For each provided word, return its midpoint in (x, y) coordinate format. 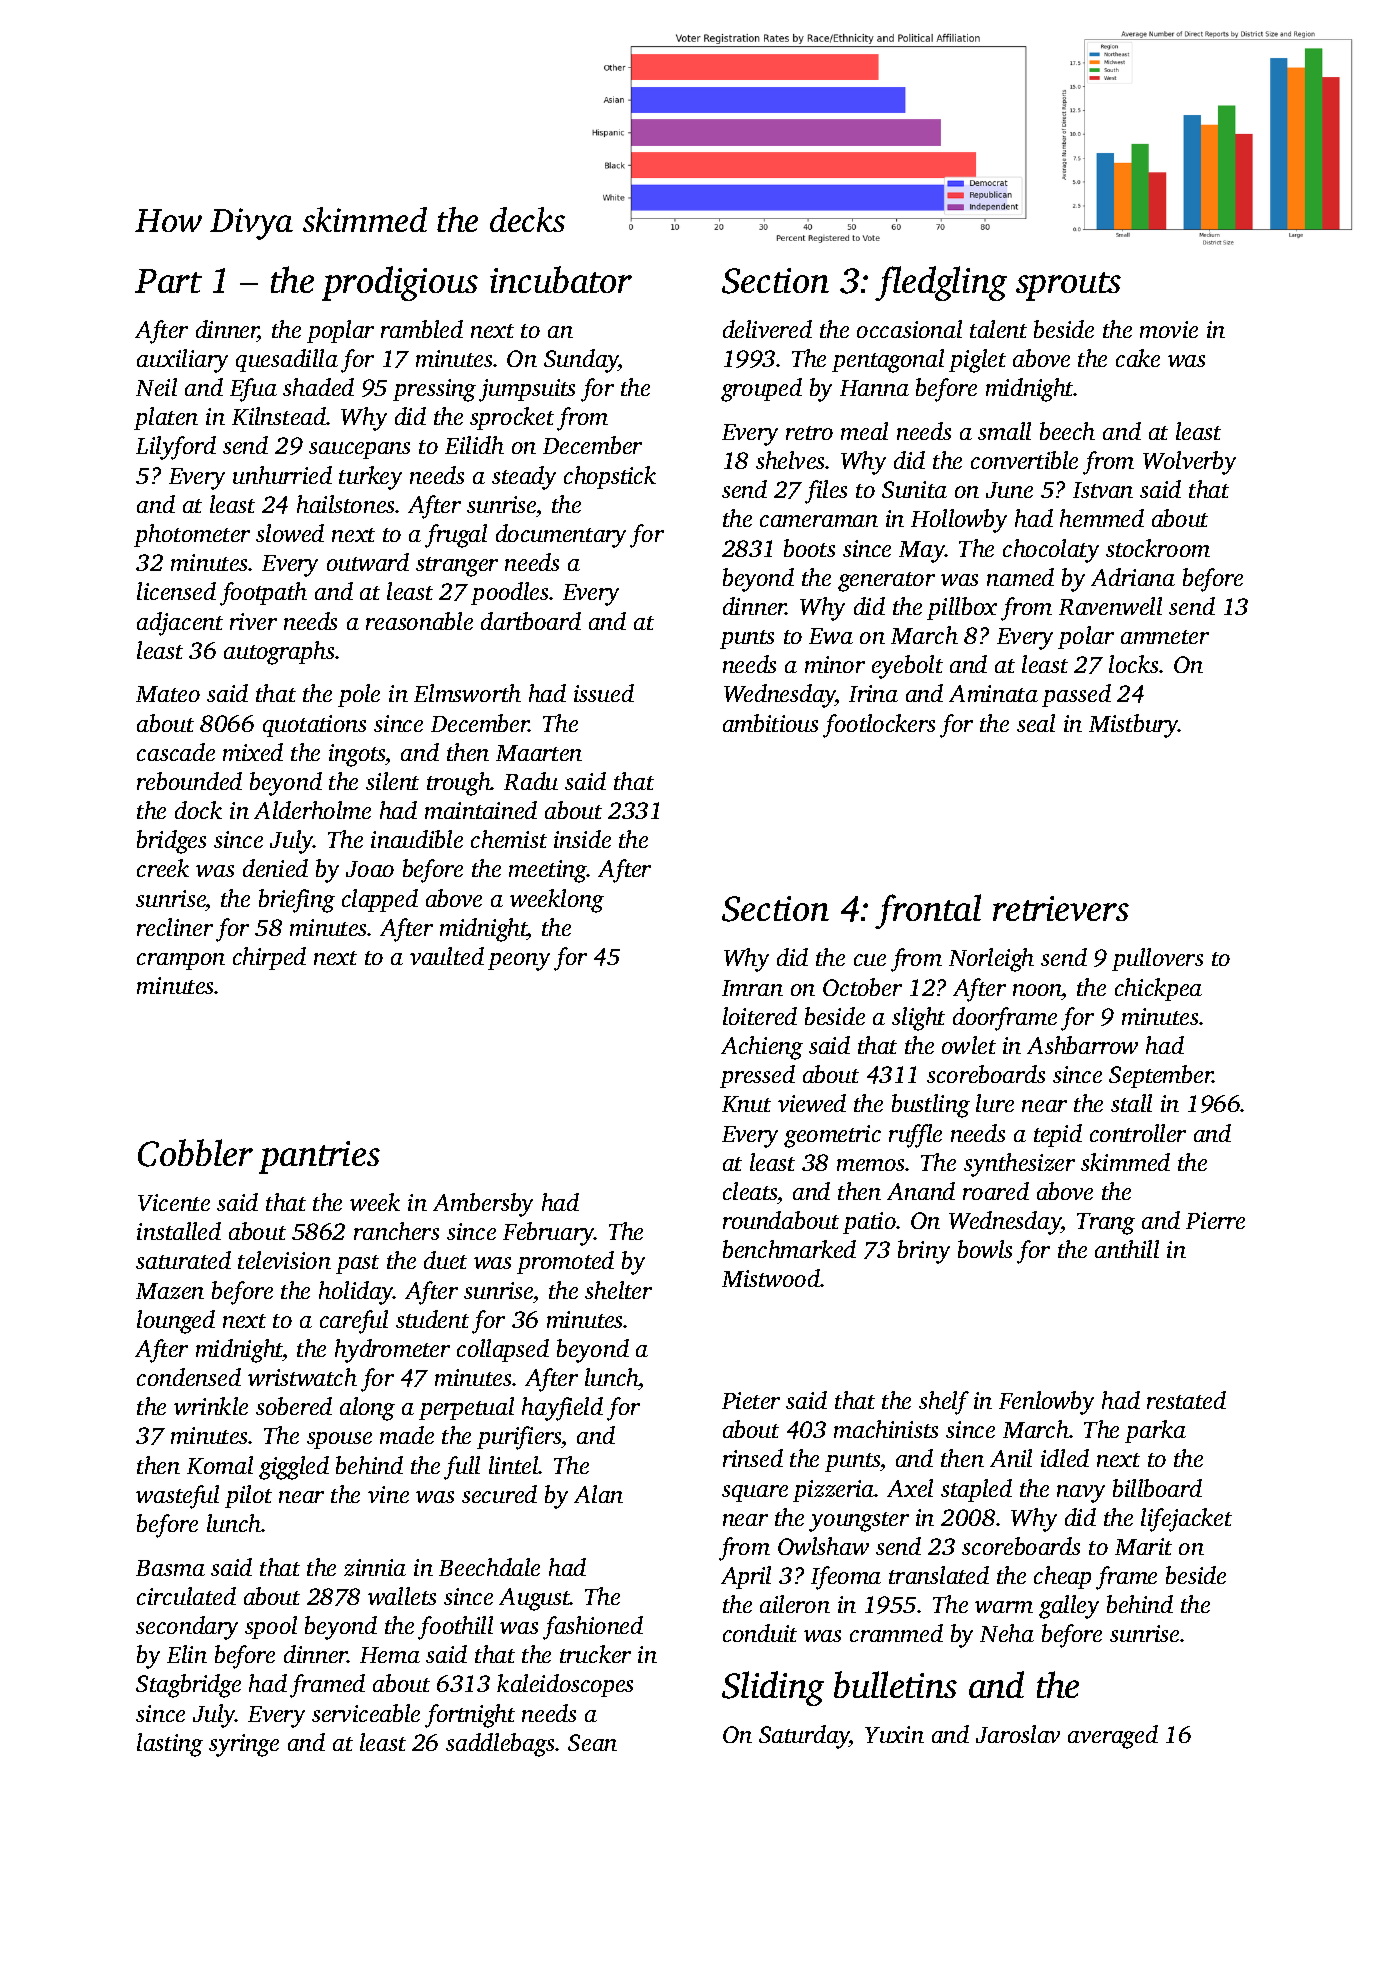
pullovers (1157, 959)
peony (519, 962)
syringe (244, 1745)
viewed (812, 1103)
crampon (181, 961)
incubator (561, 279)
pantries (319, 1157)
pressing (434, 390)
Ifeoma (846, 1578)
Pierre (1215, 1220)
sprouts (1068, 286)
